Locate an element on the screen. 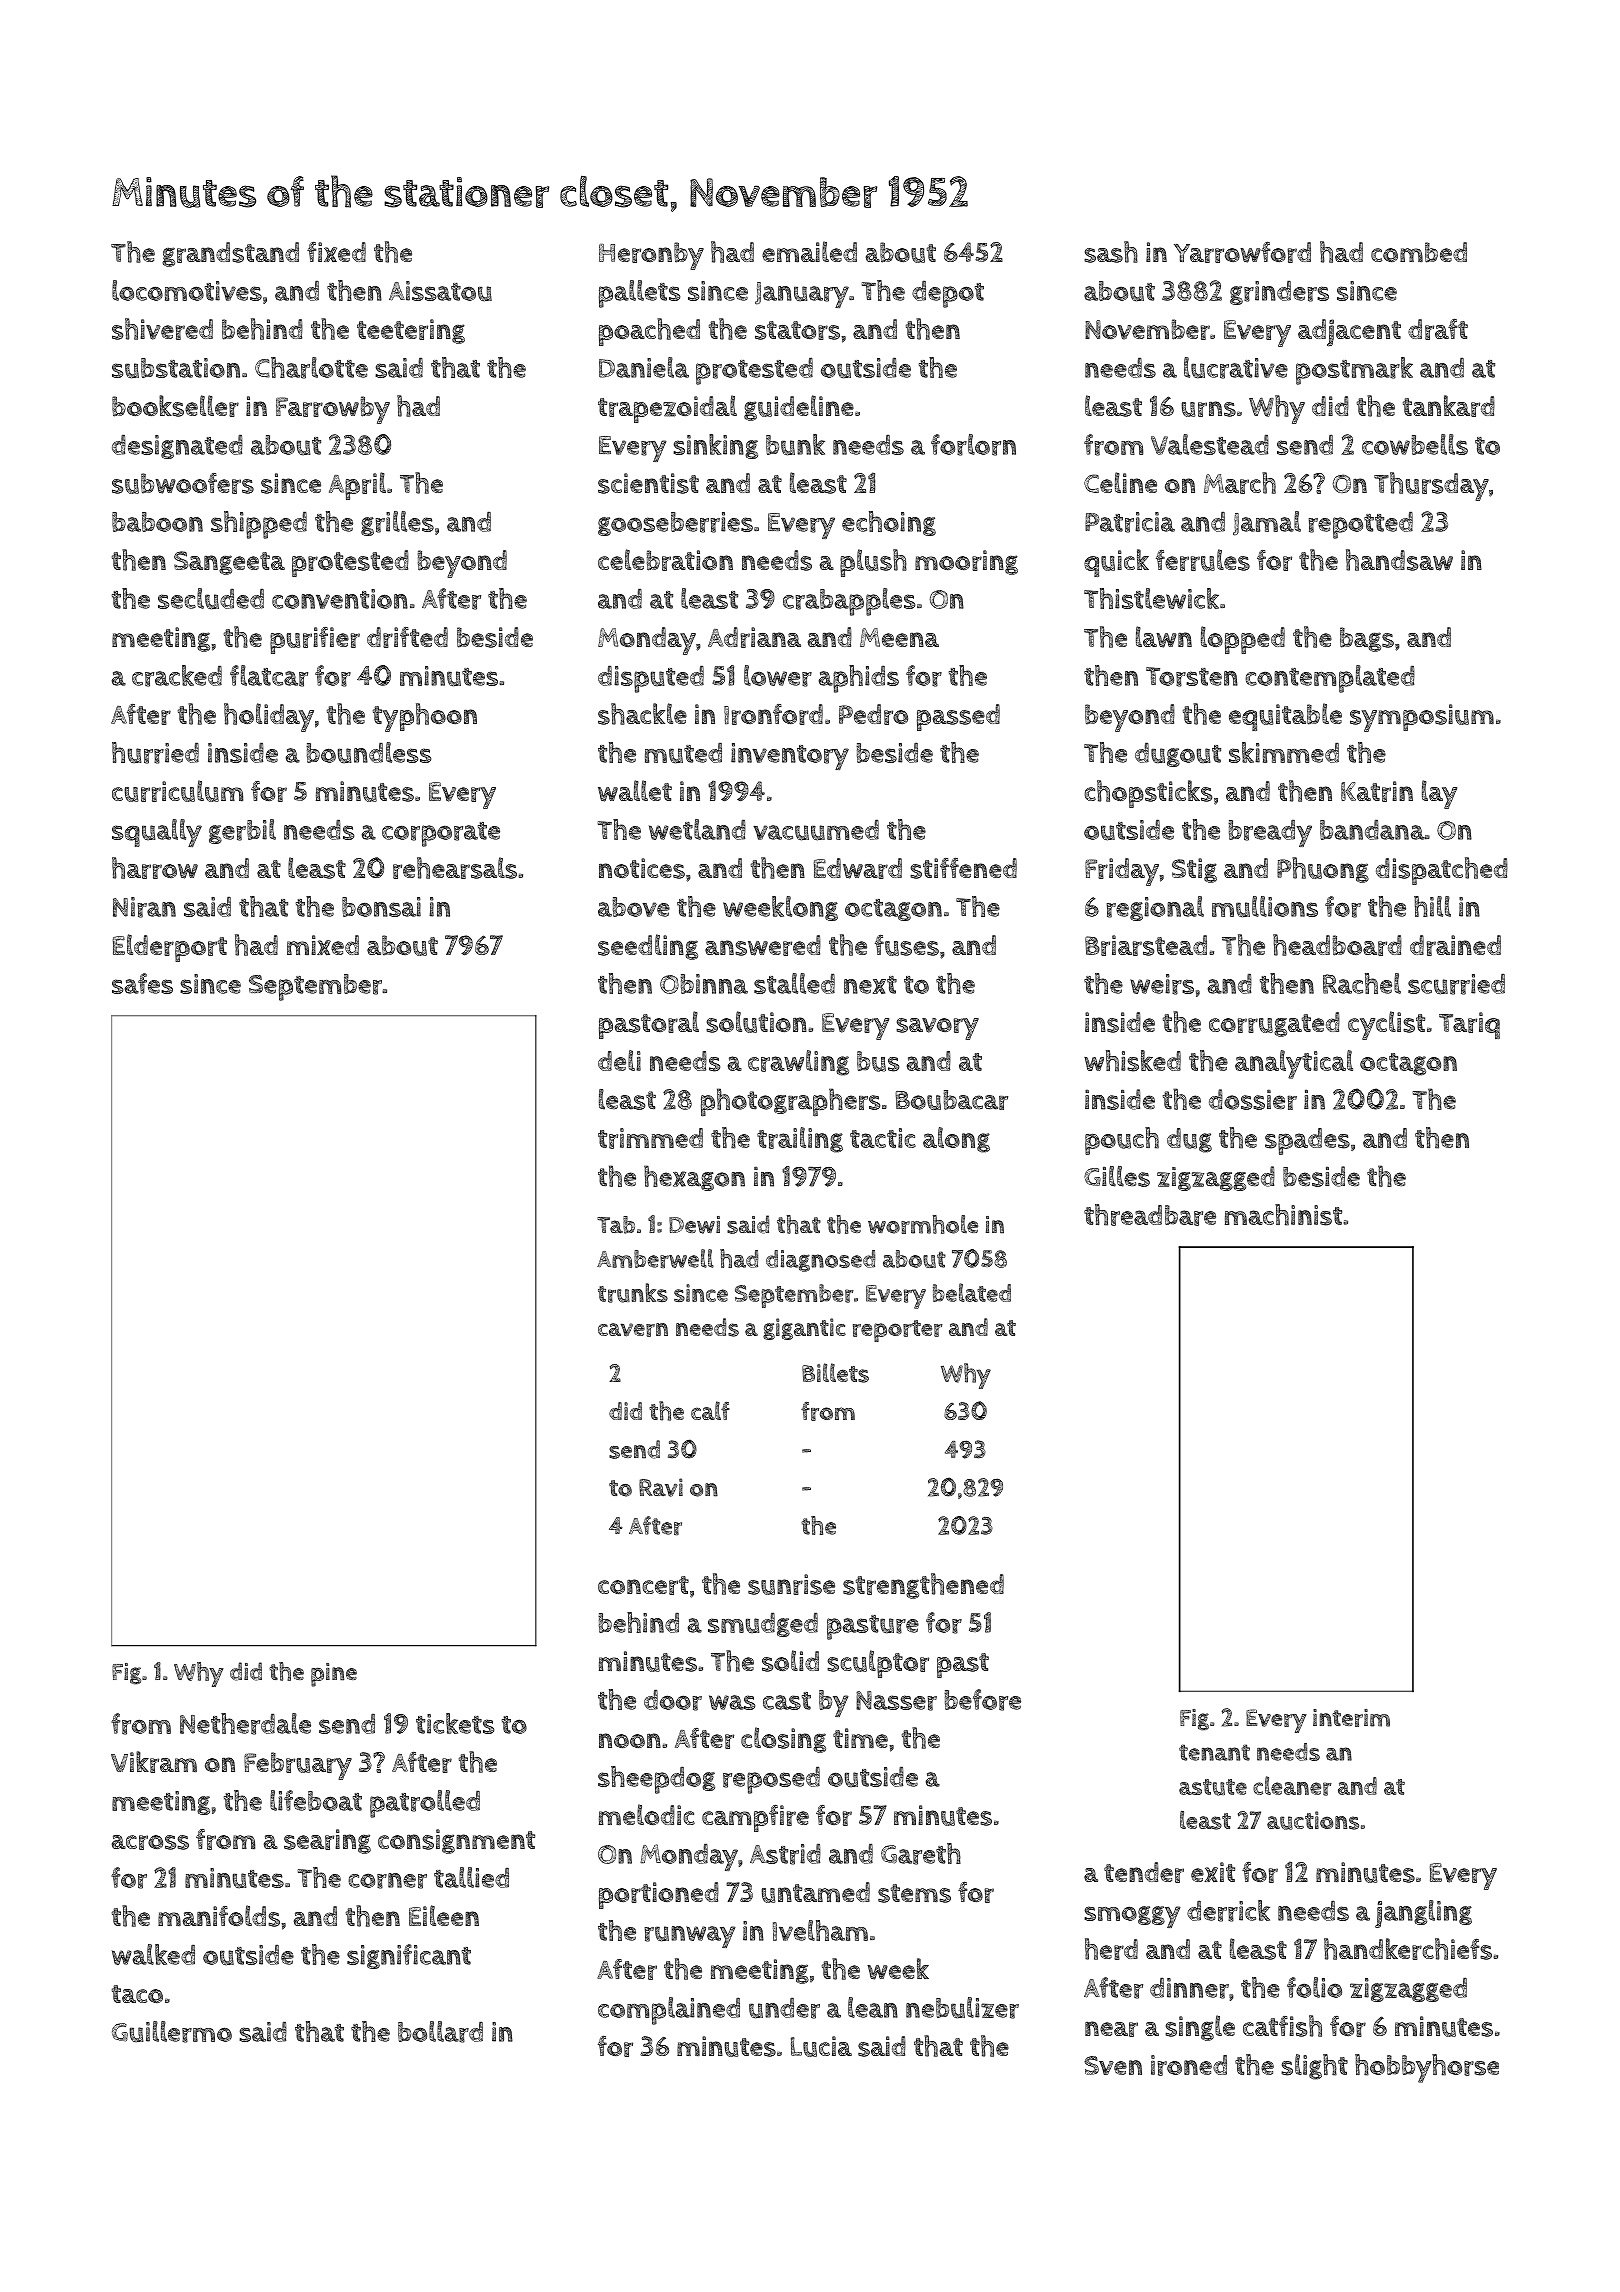 This screenshot has height=2292, width=1620. Ravi is located at coordinates (661, 1487).
